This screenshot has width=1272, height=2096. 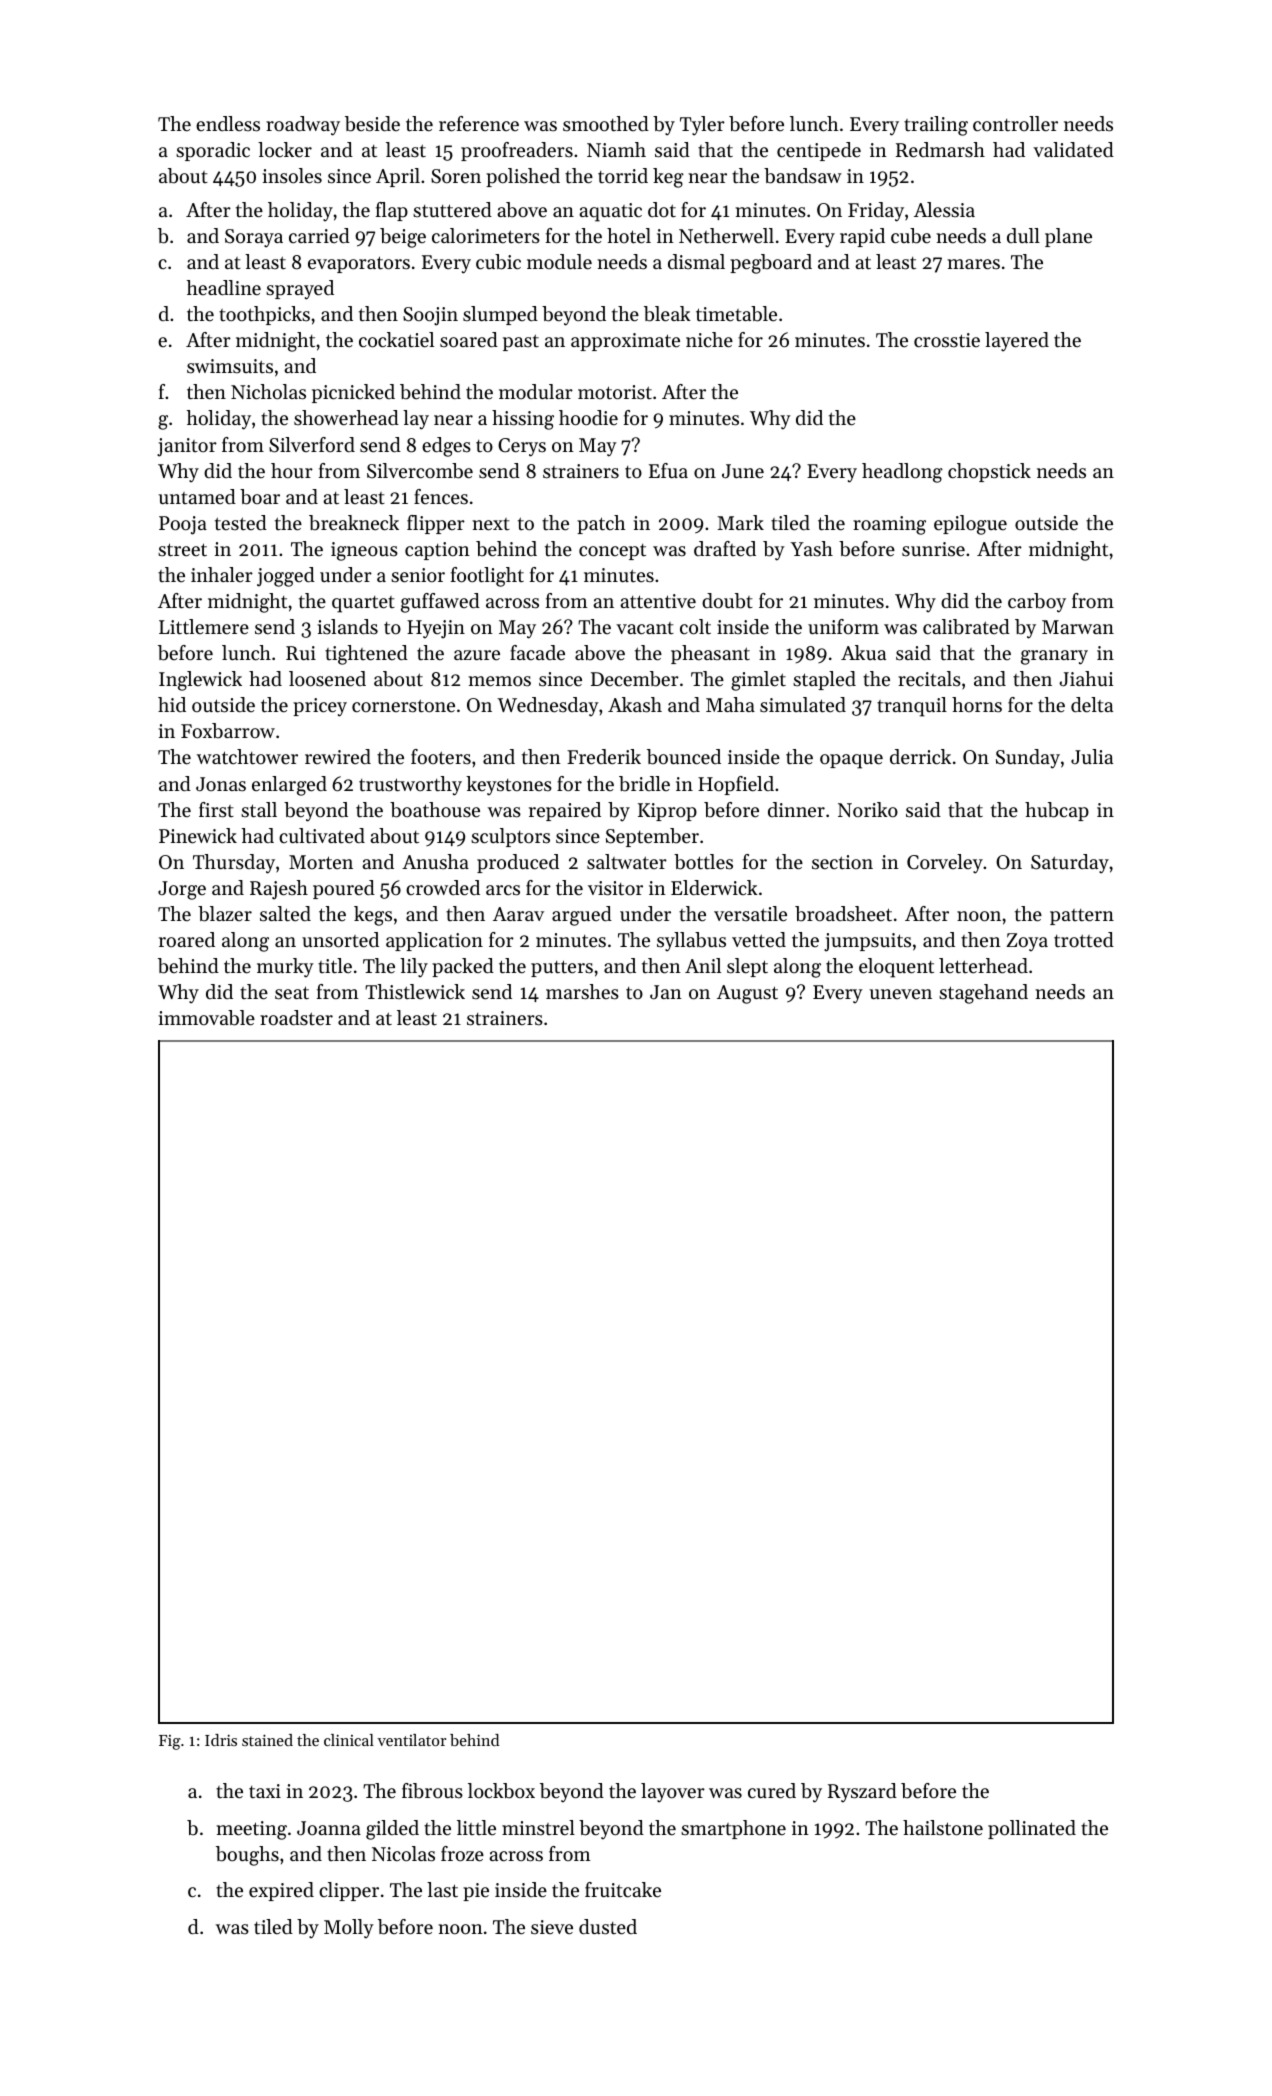 I want to click on lockbox, so click(x=501, y=1791).
